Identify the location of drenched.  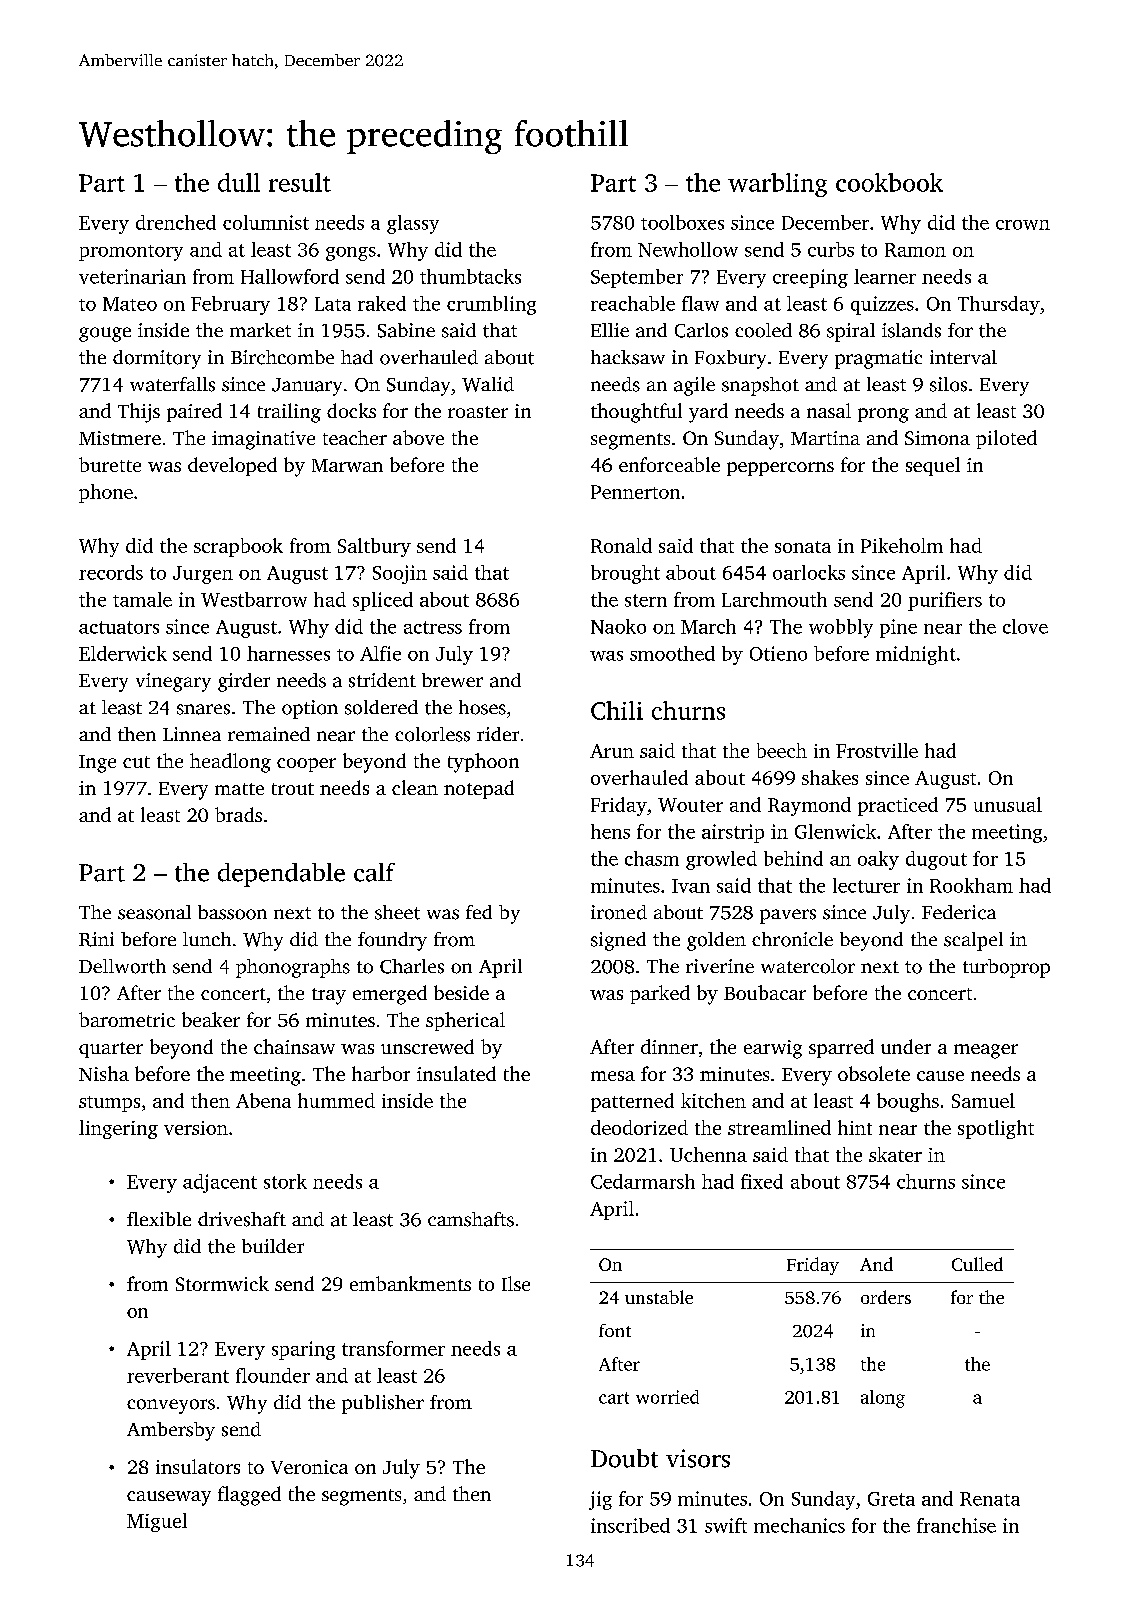
(176, 222).
